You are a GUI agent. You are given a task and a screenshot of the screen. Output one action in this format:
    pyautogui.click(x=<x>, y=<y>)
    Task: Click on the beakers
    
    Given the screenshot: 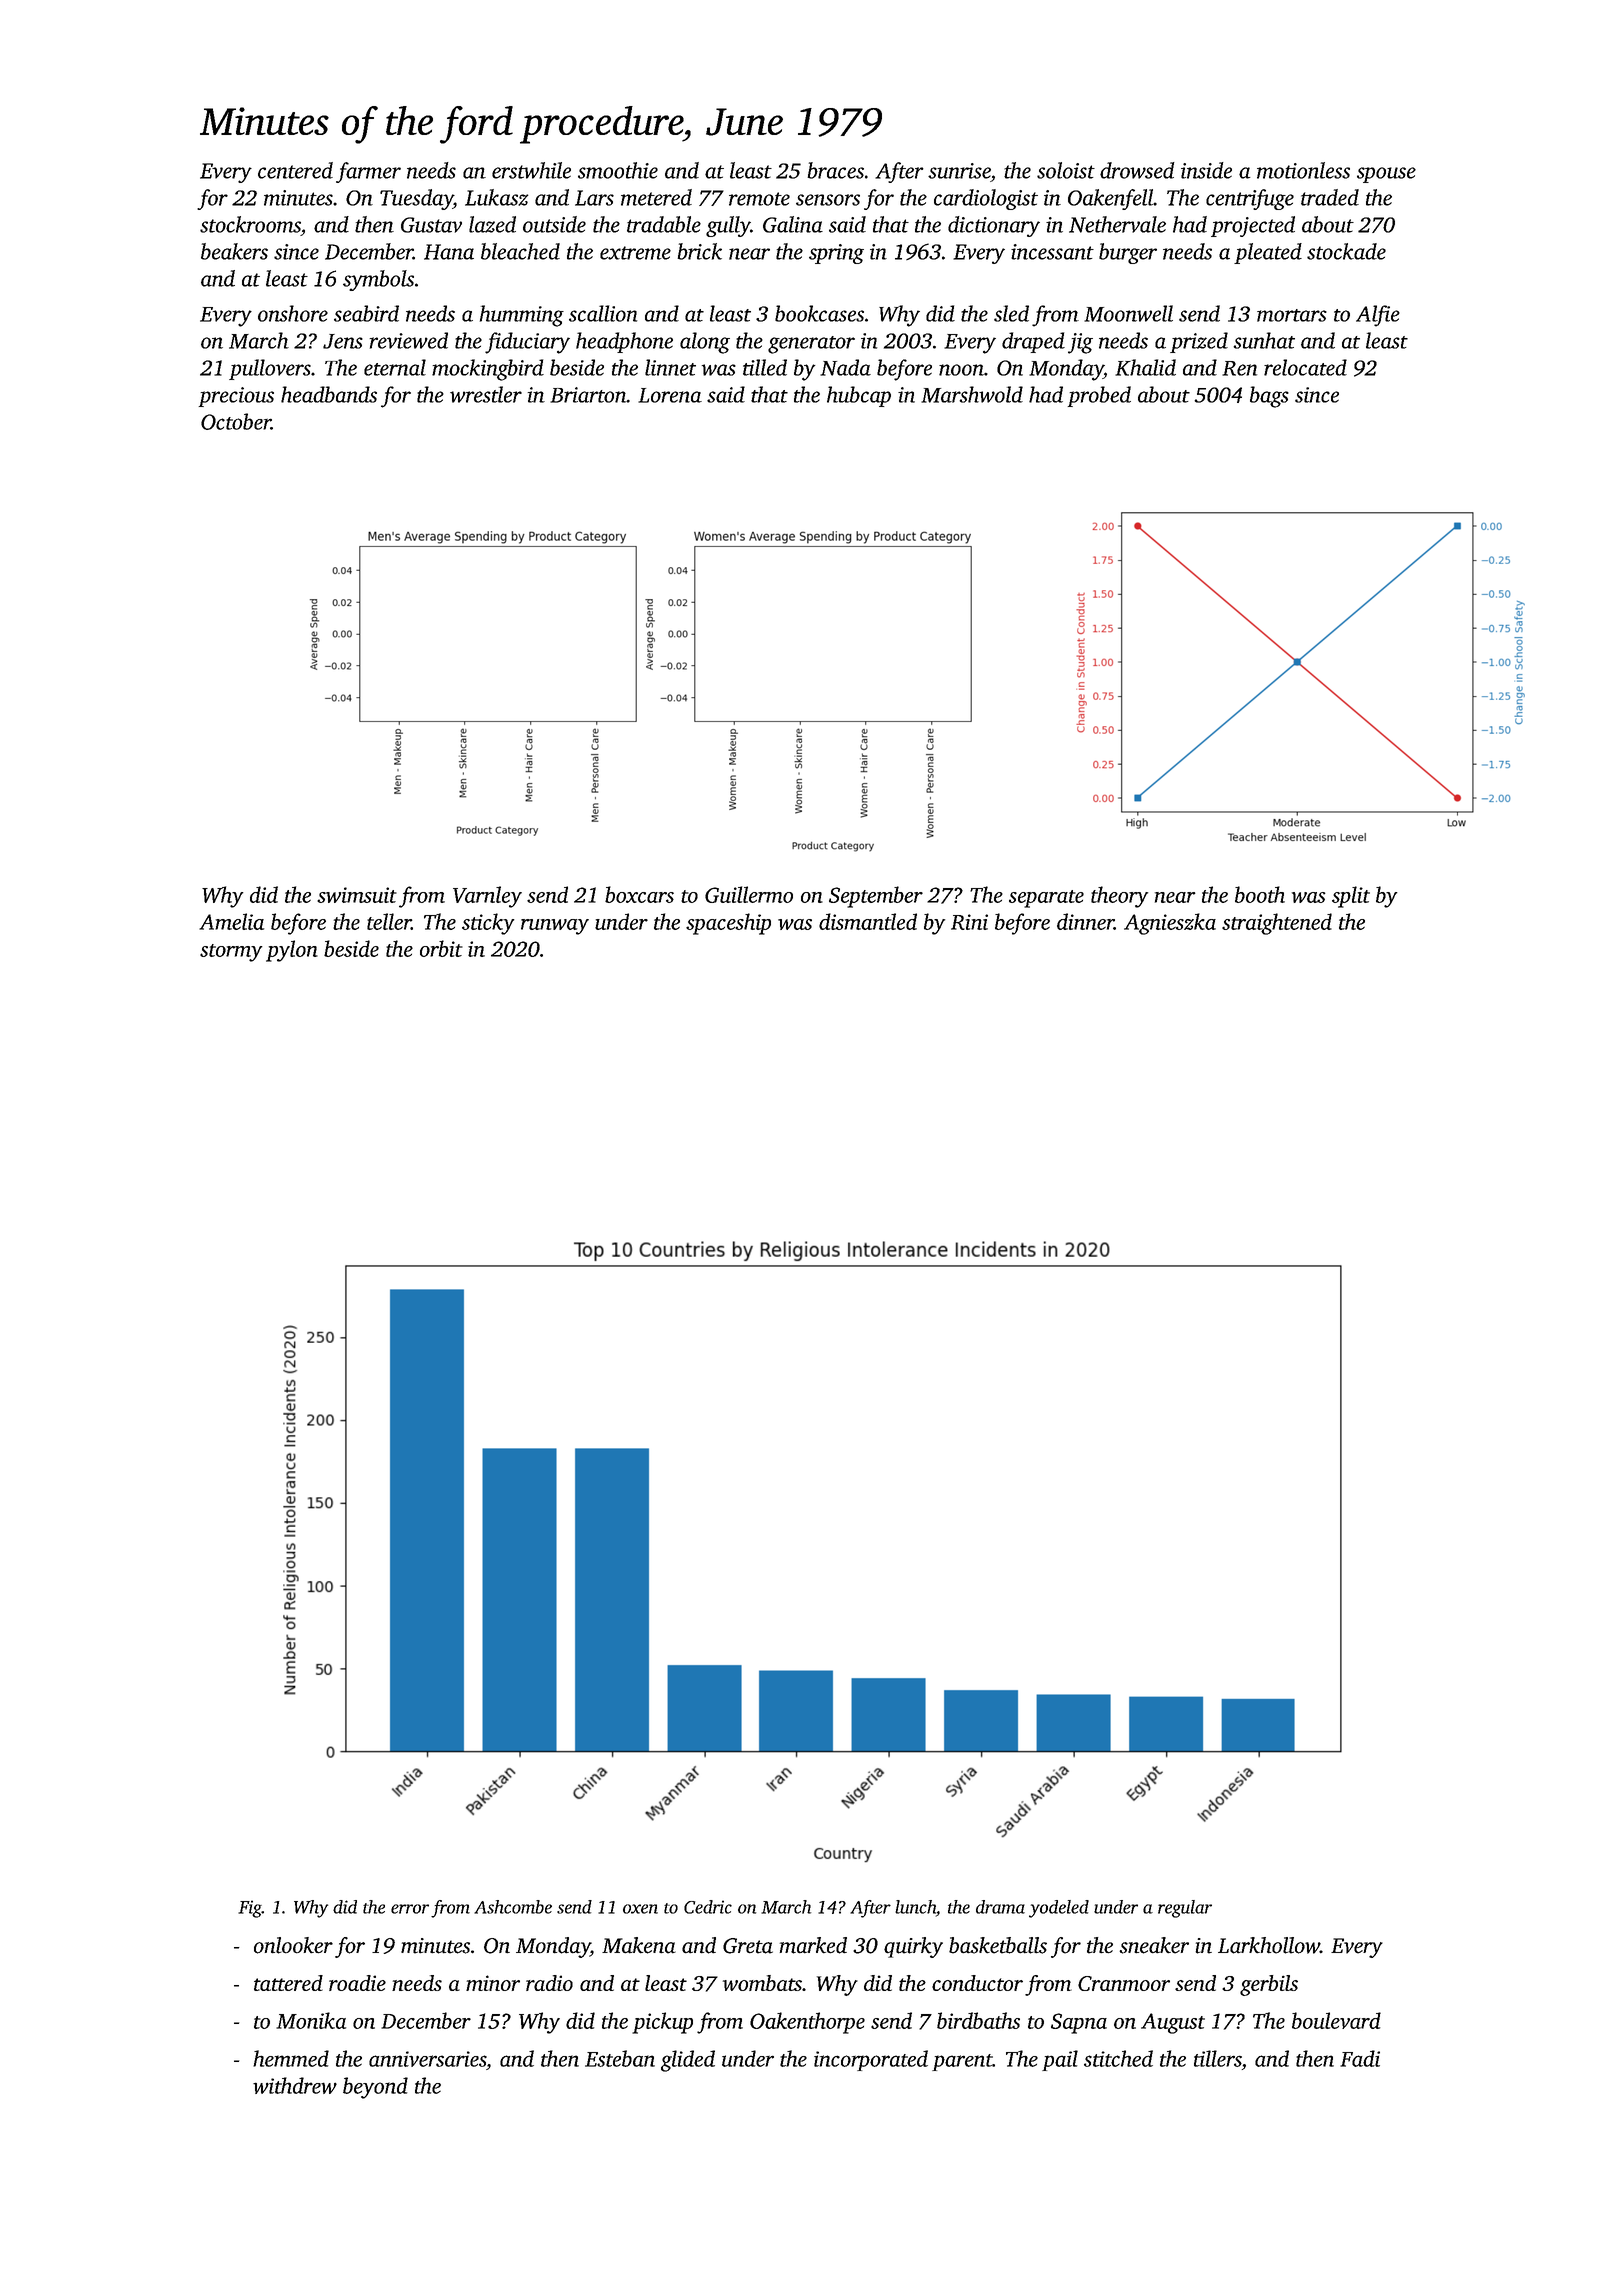 What is the action you would take?
    pyautogui.click(x=234, y=251)
